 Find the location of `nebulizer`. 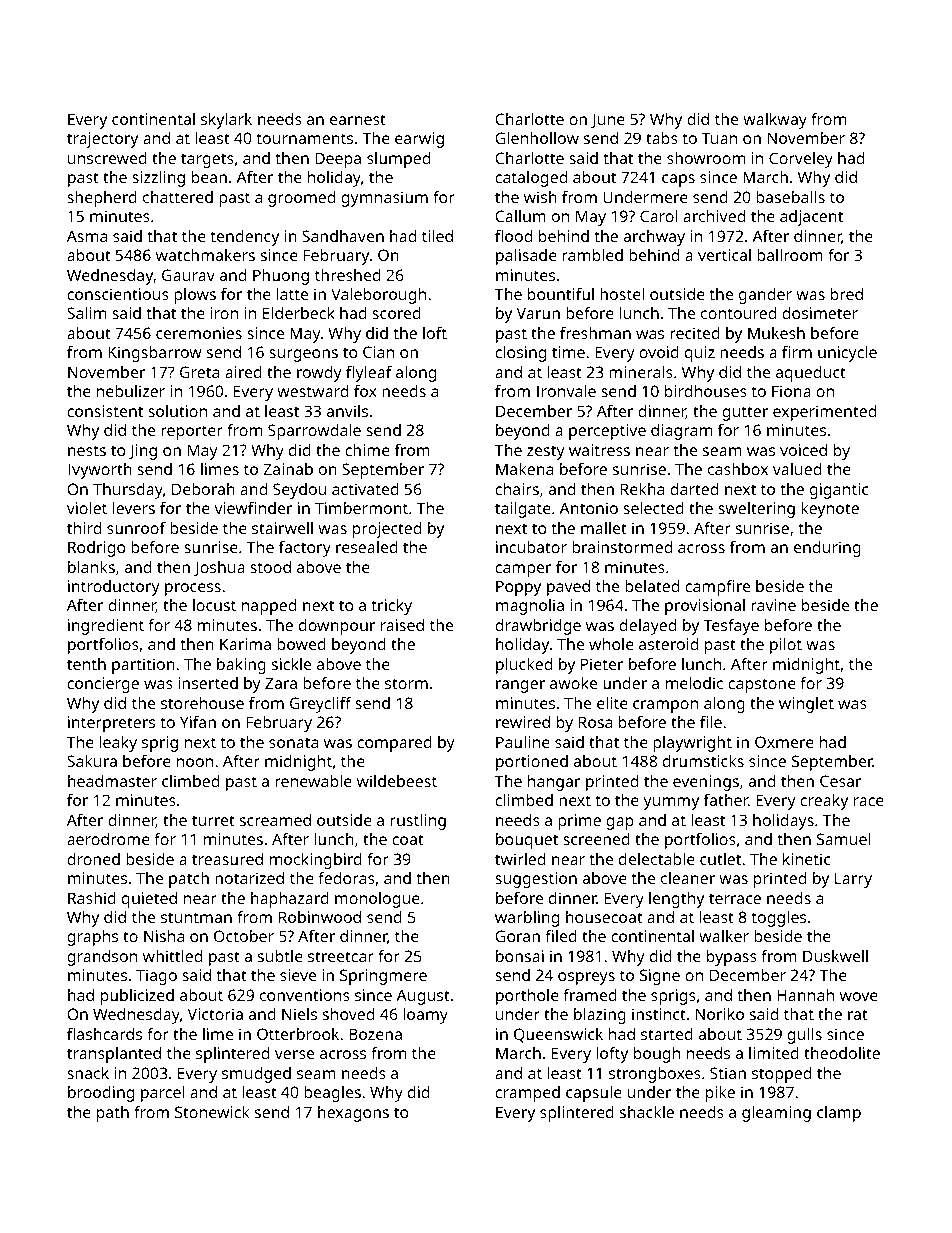

nebulizer is located at coordinates (131, 391).
